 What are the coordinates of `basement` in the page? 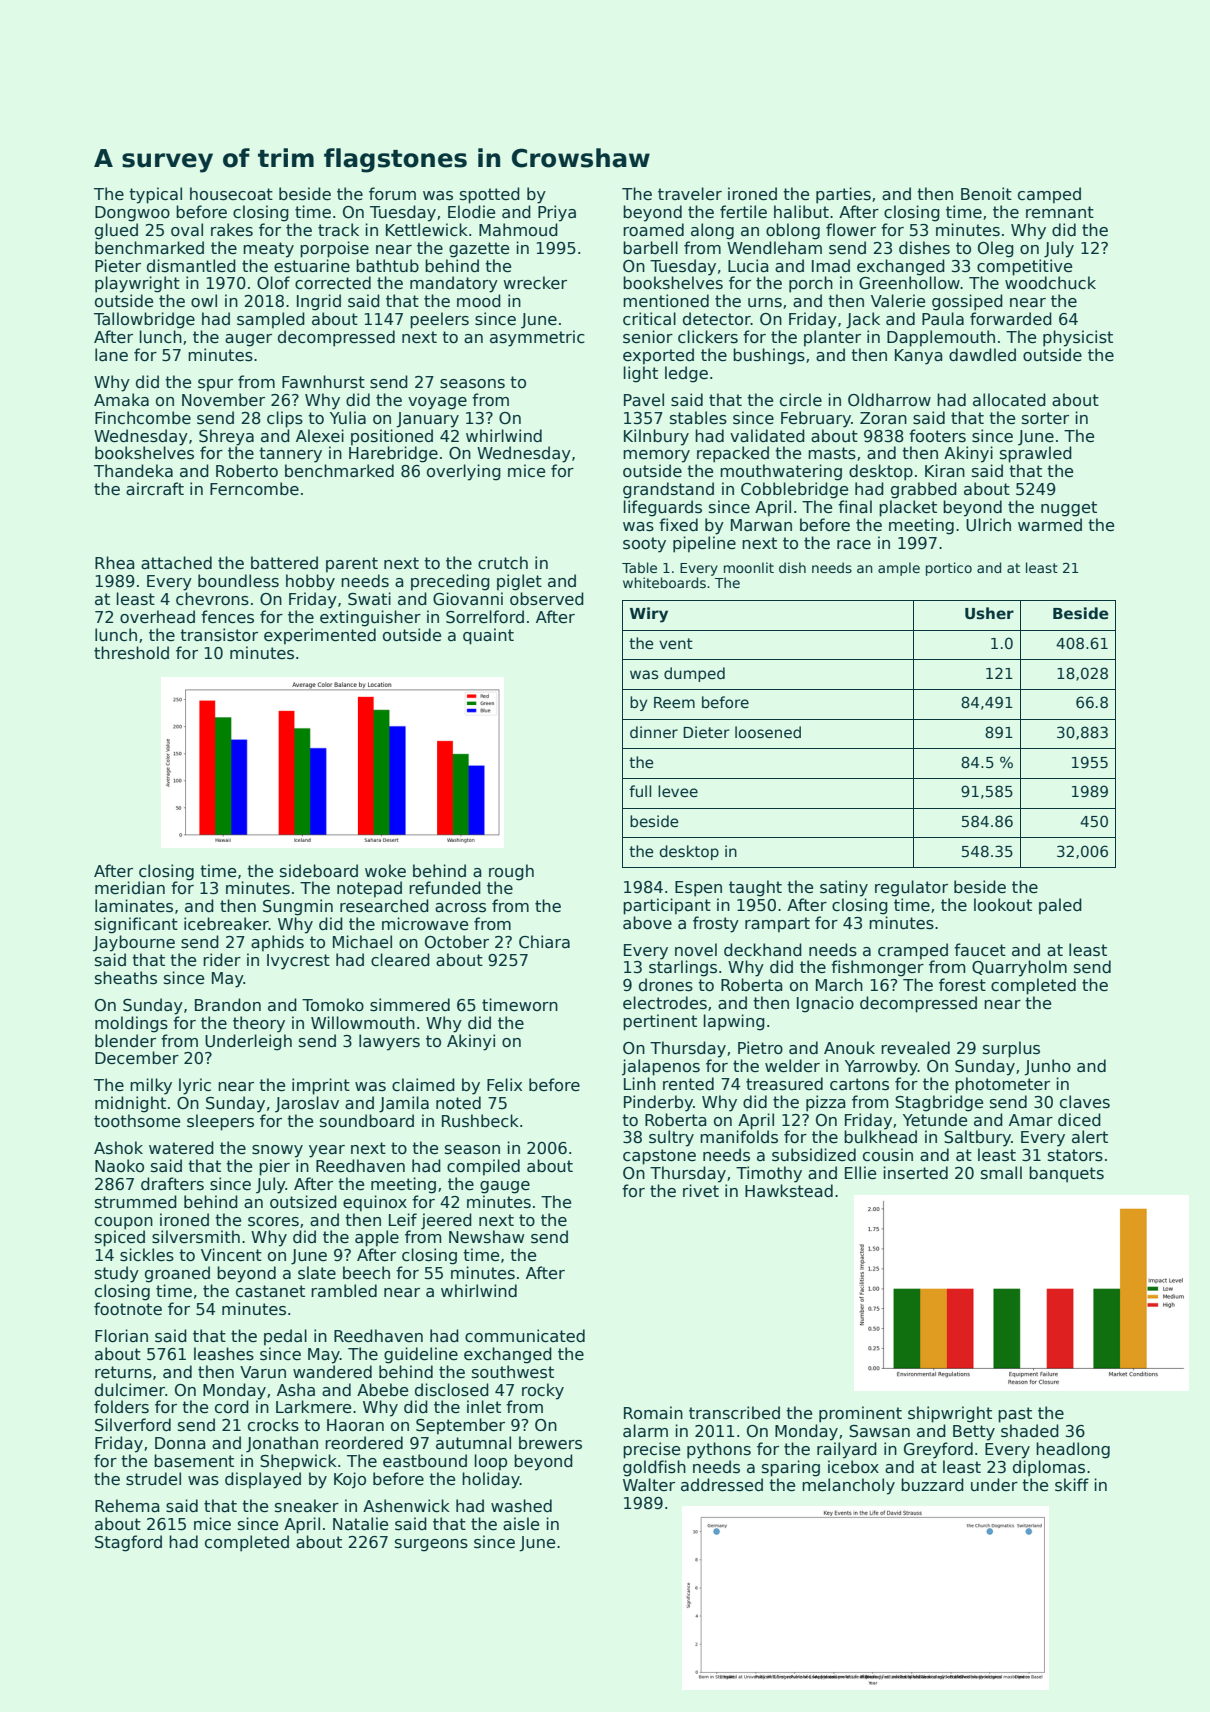 It's located at (194, 1461).
